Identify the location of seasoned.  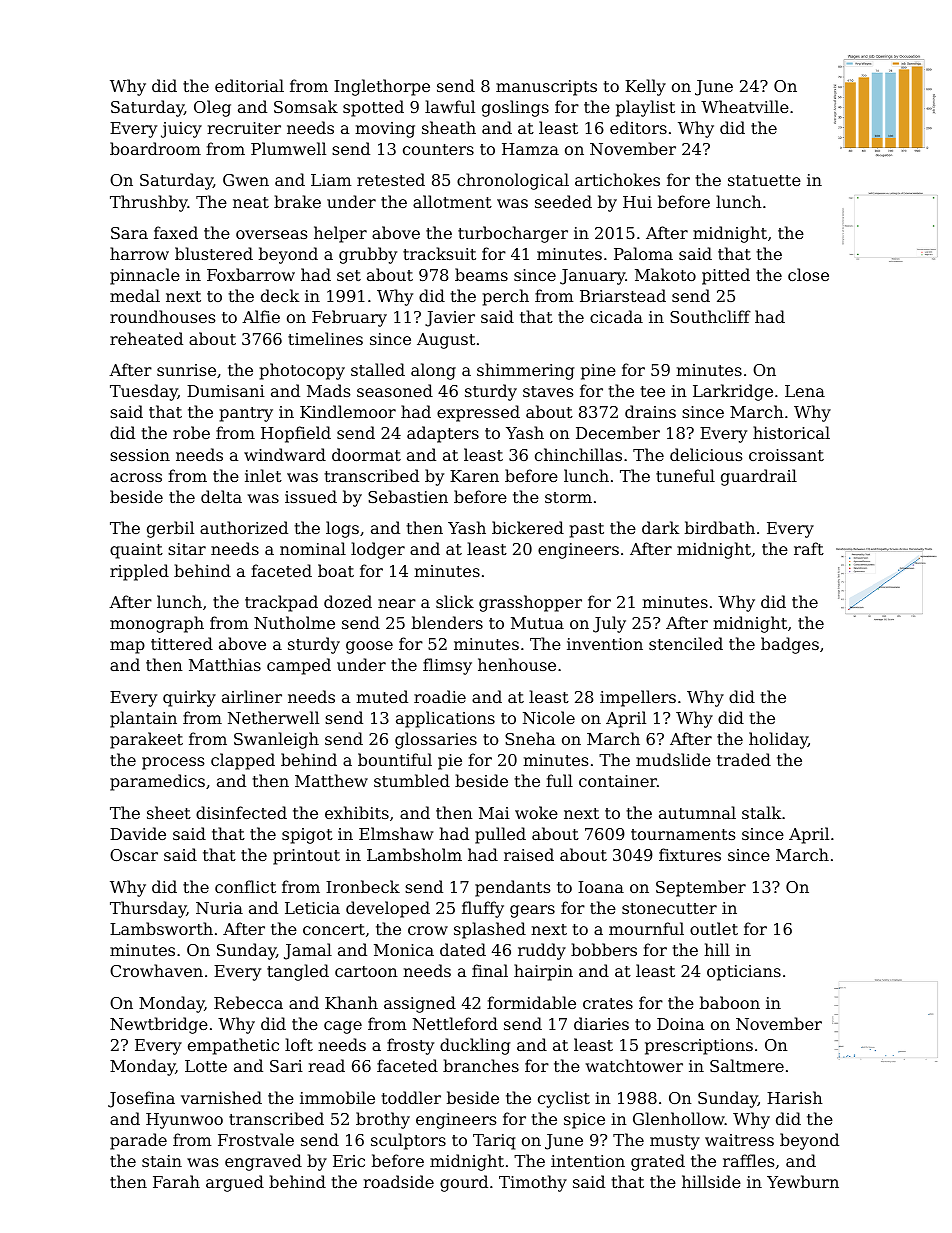
(395, 390).
